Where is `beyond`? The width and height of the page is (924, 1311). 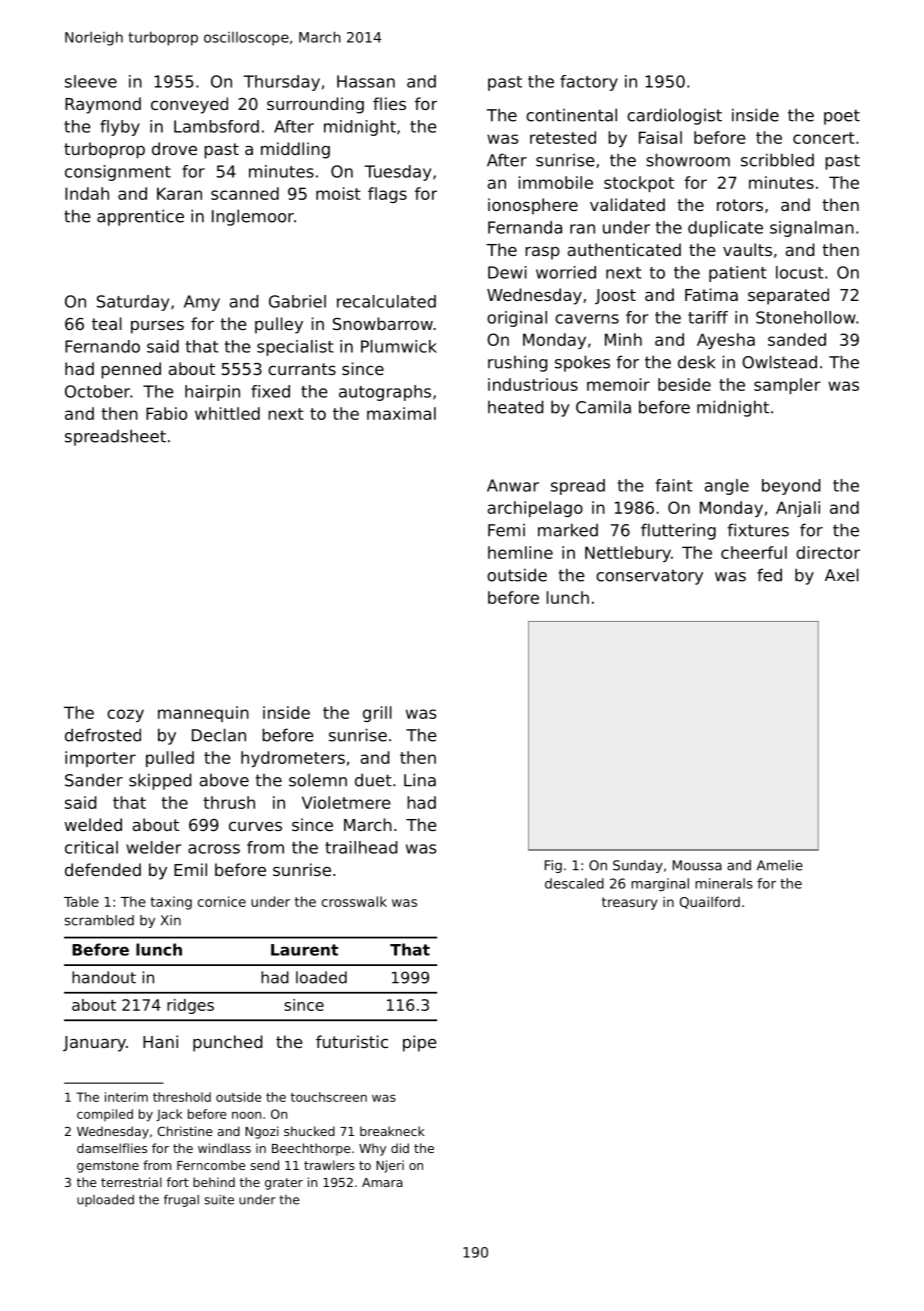
beyond is located at coordinates (791, 487).
